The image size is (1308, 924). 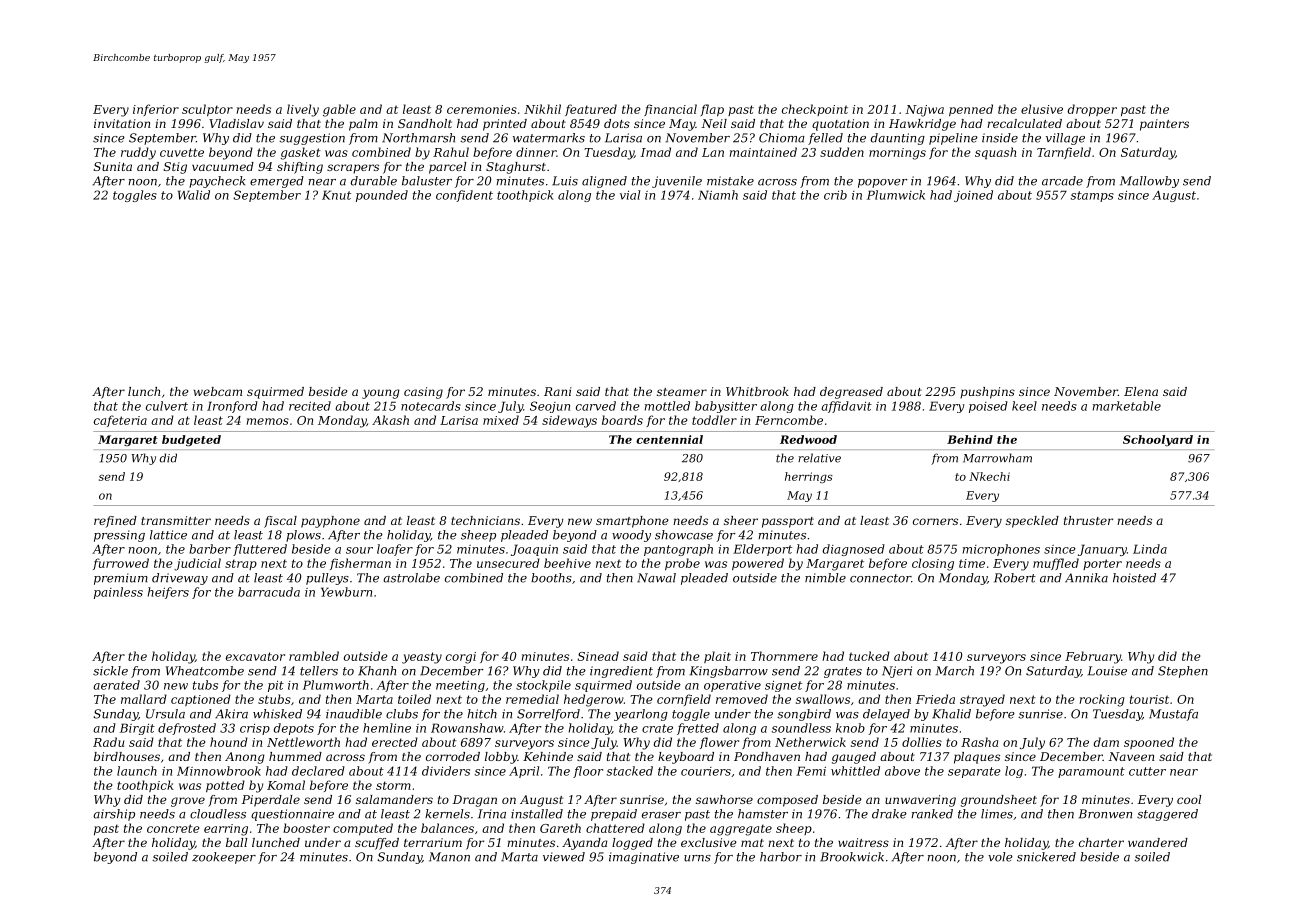 I want to click on Knut, so click(x=336, y=195).
